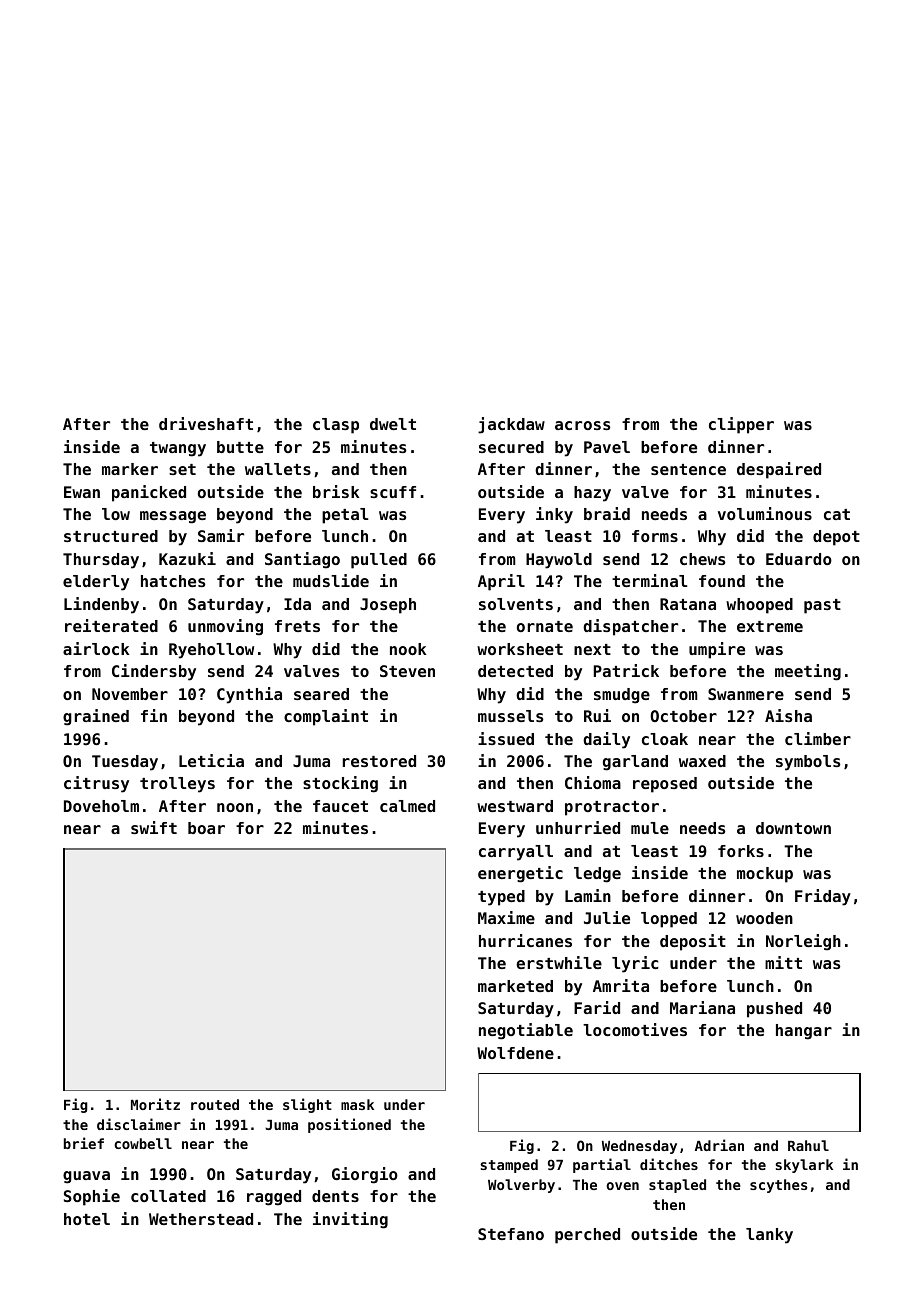  I want to click on deposit, so click(693, 942).
